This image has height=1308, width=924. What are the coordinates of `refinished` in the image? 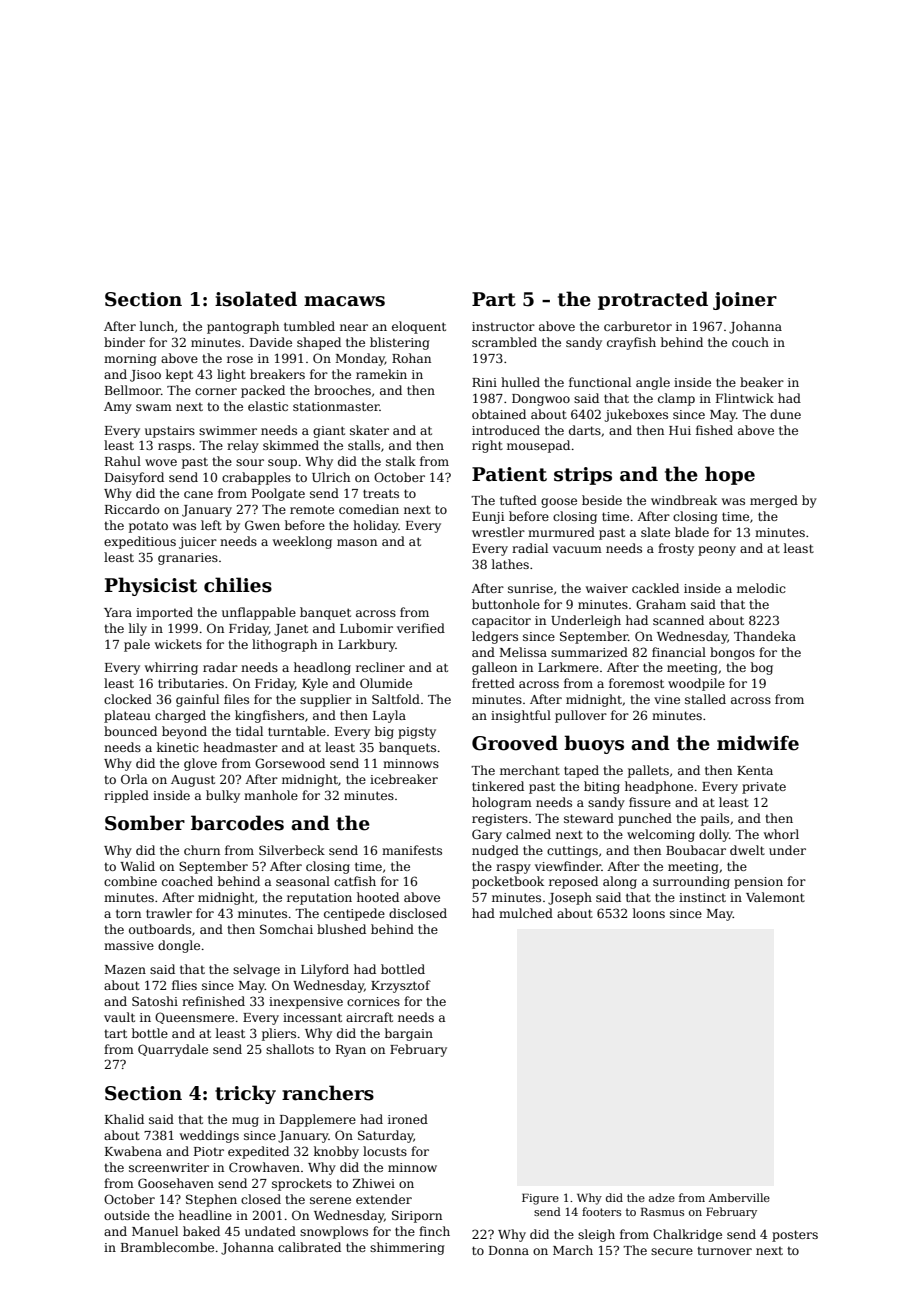 It's located at (213, 1001).
